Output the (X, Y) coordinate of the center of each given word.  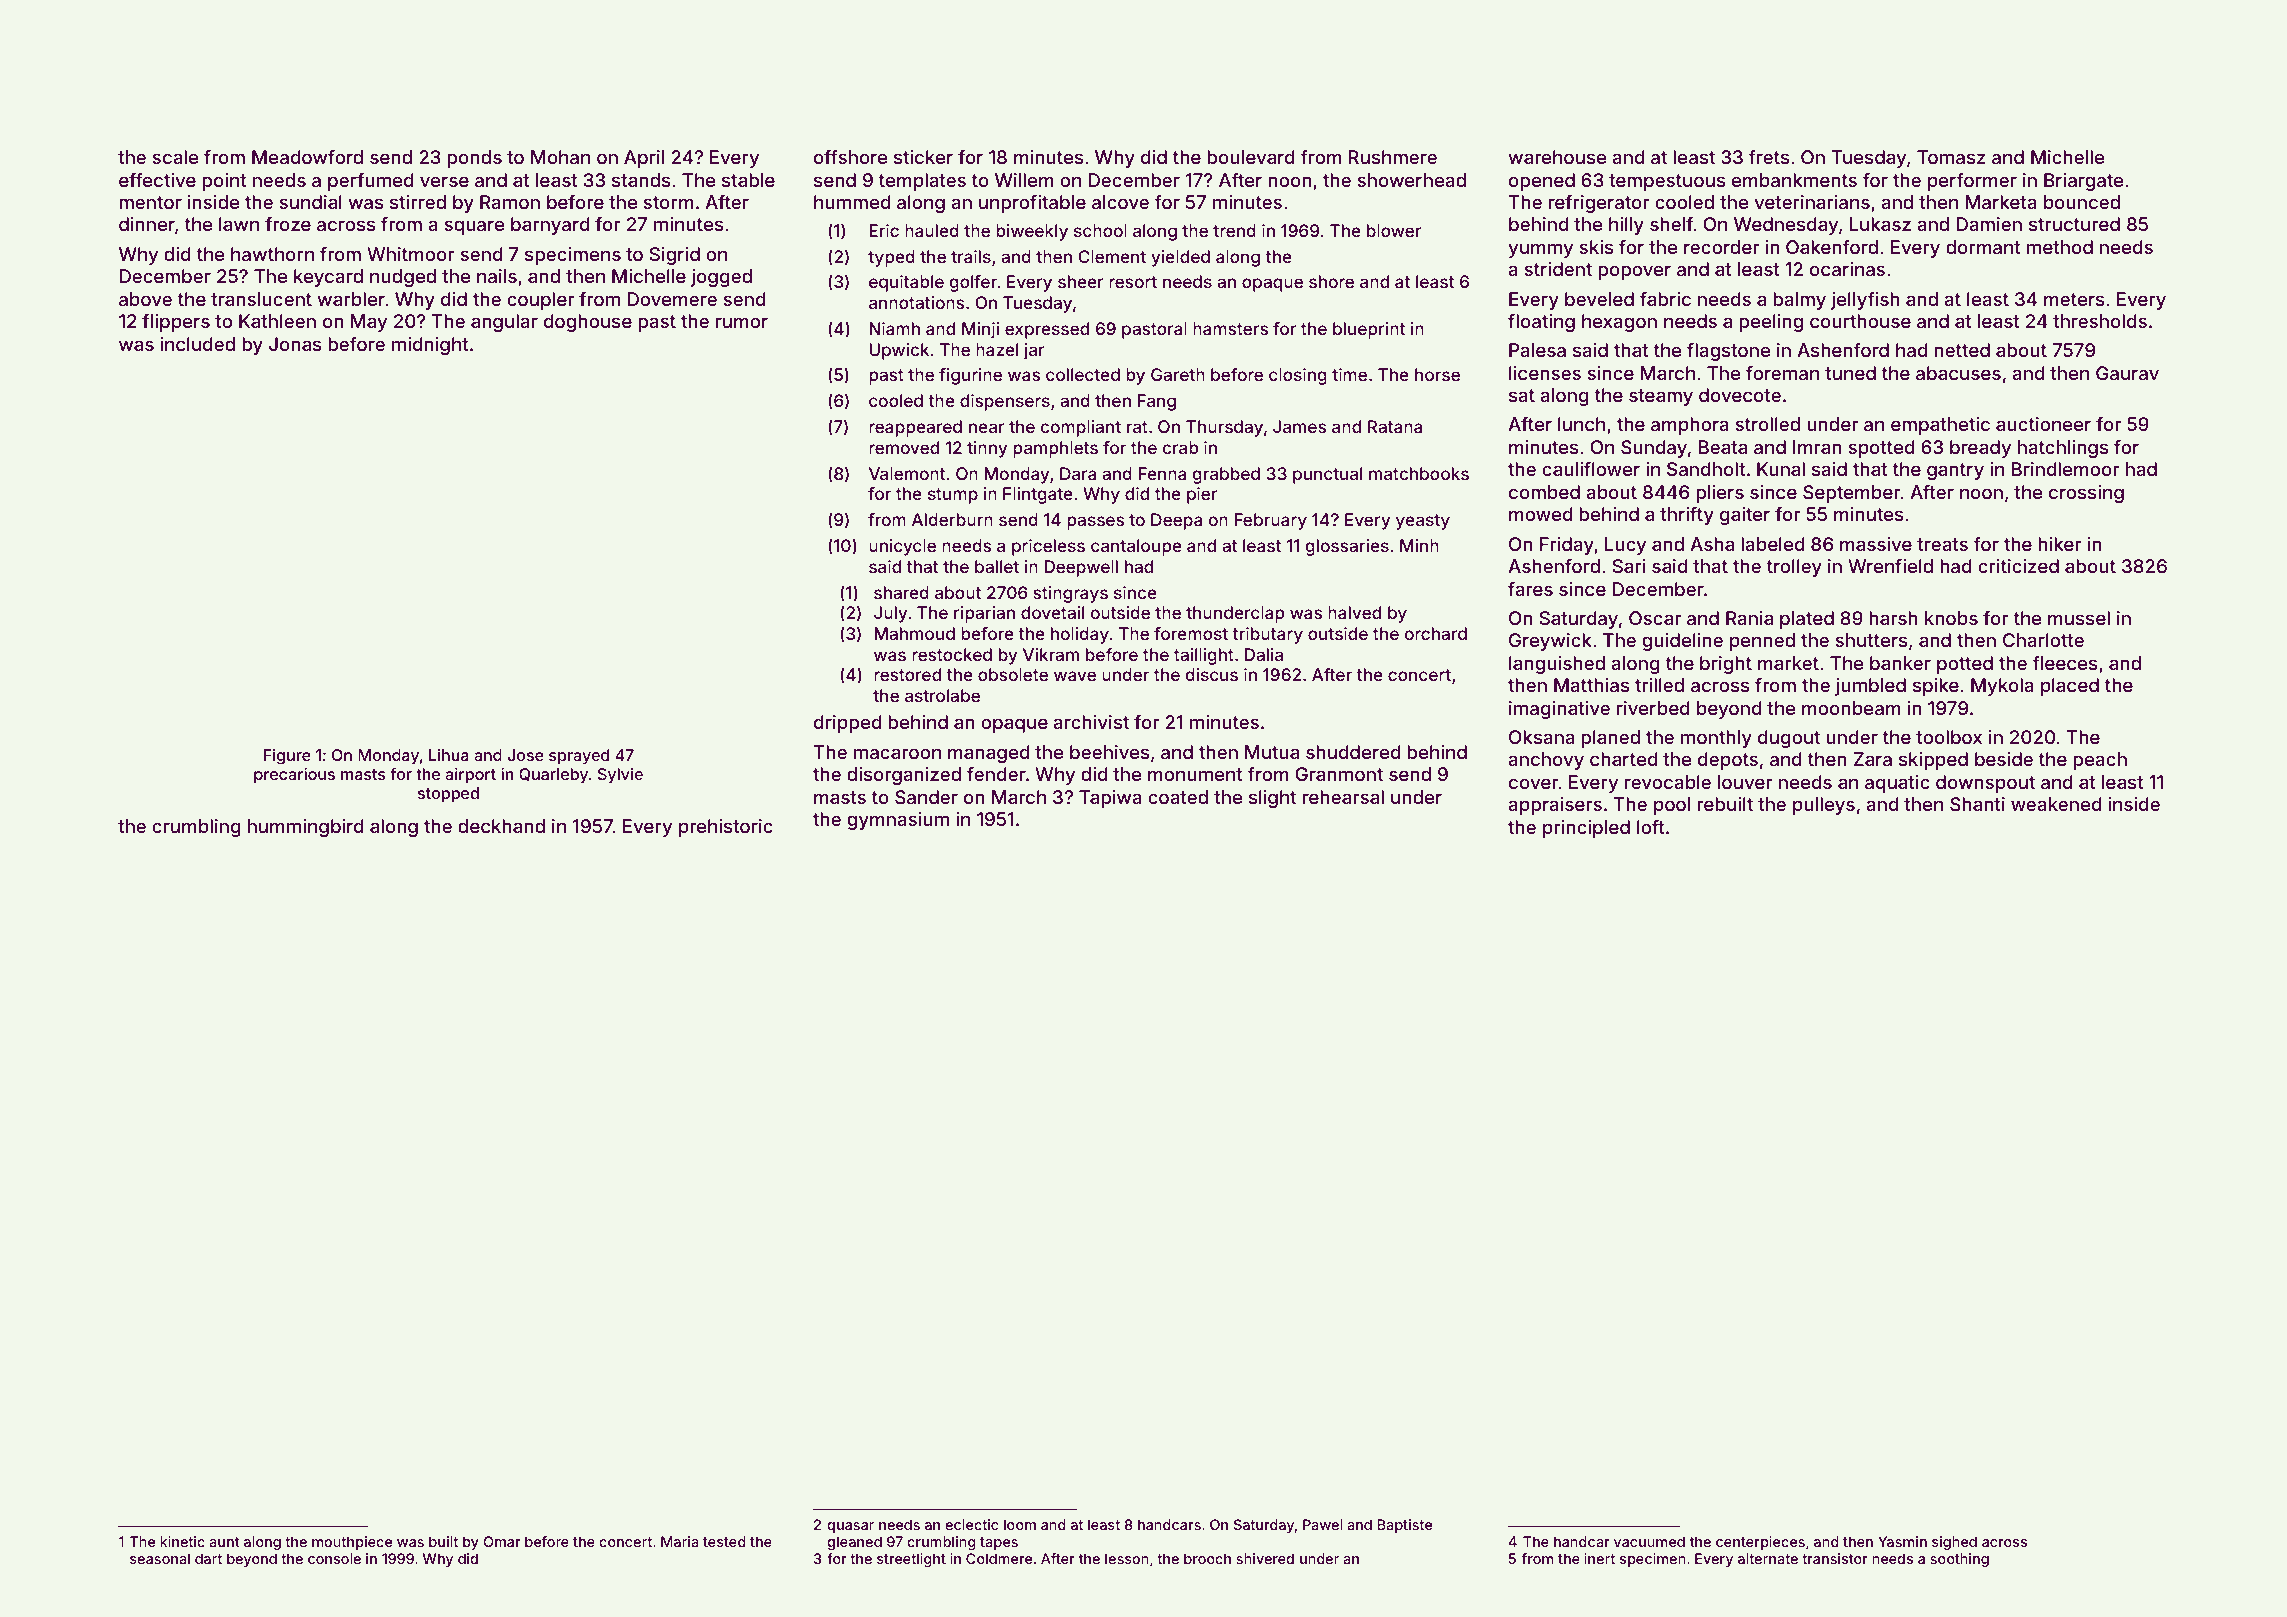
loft (1651, 826)
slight (1272, 799)
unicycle (902, 547)
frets (1769, 157)
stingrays (1070, 594)
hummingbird (306, 828)
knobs (1951, 618)
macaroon (897, 753)
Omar (502, 1541)
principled (1586, 829)
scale (175, 157)
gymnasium (898, 821)
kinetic (182, 1541)
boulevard (1251, 157)
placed (2070, 687)
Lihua (449, 755)
